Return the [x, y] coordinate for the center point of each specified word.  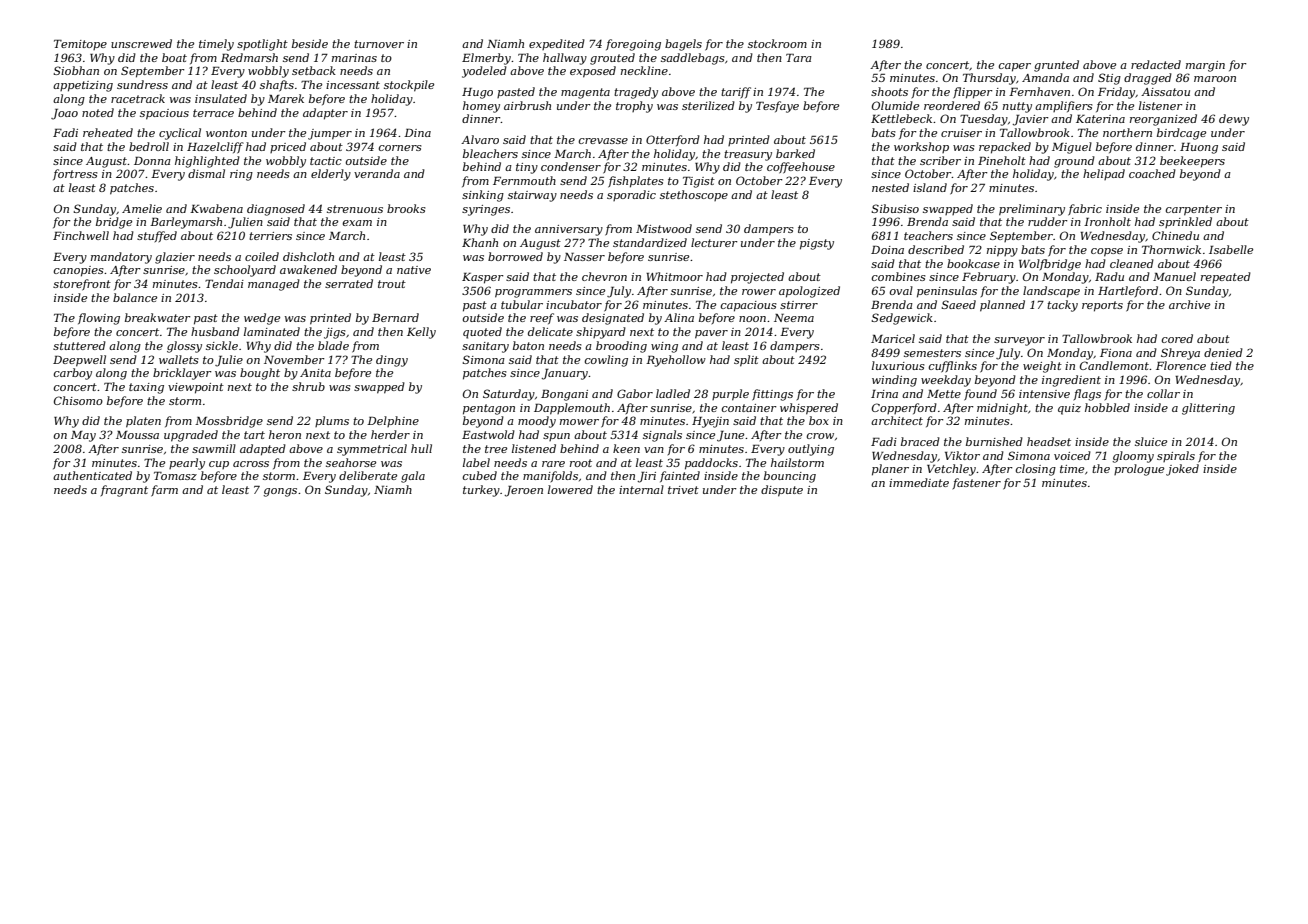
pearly [187, 464]
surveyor [1019, 341]
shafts [277, 86]
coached [1152, 173]
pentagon [489, 409]
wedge [262, 319]
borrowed [515, 256]
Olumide [895, 105]
